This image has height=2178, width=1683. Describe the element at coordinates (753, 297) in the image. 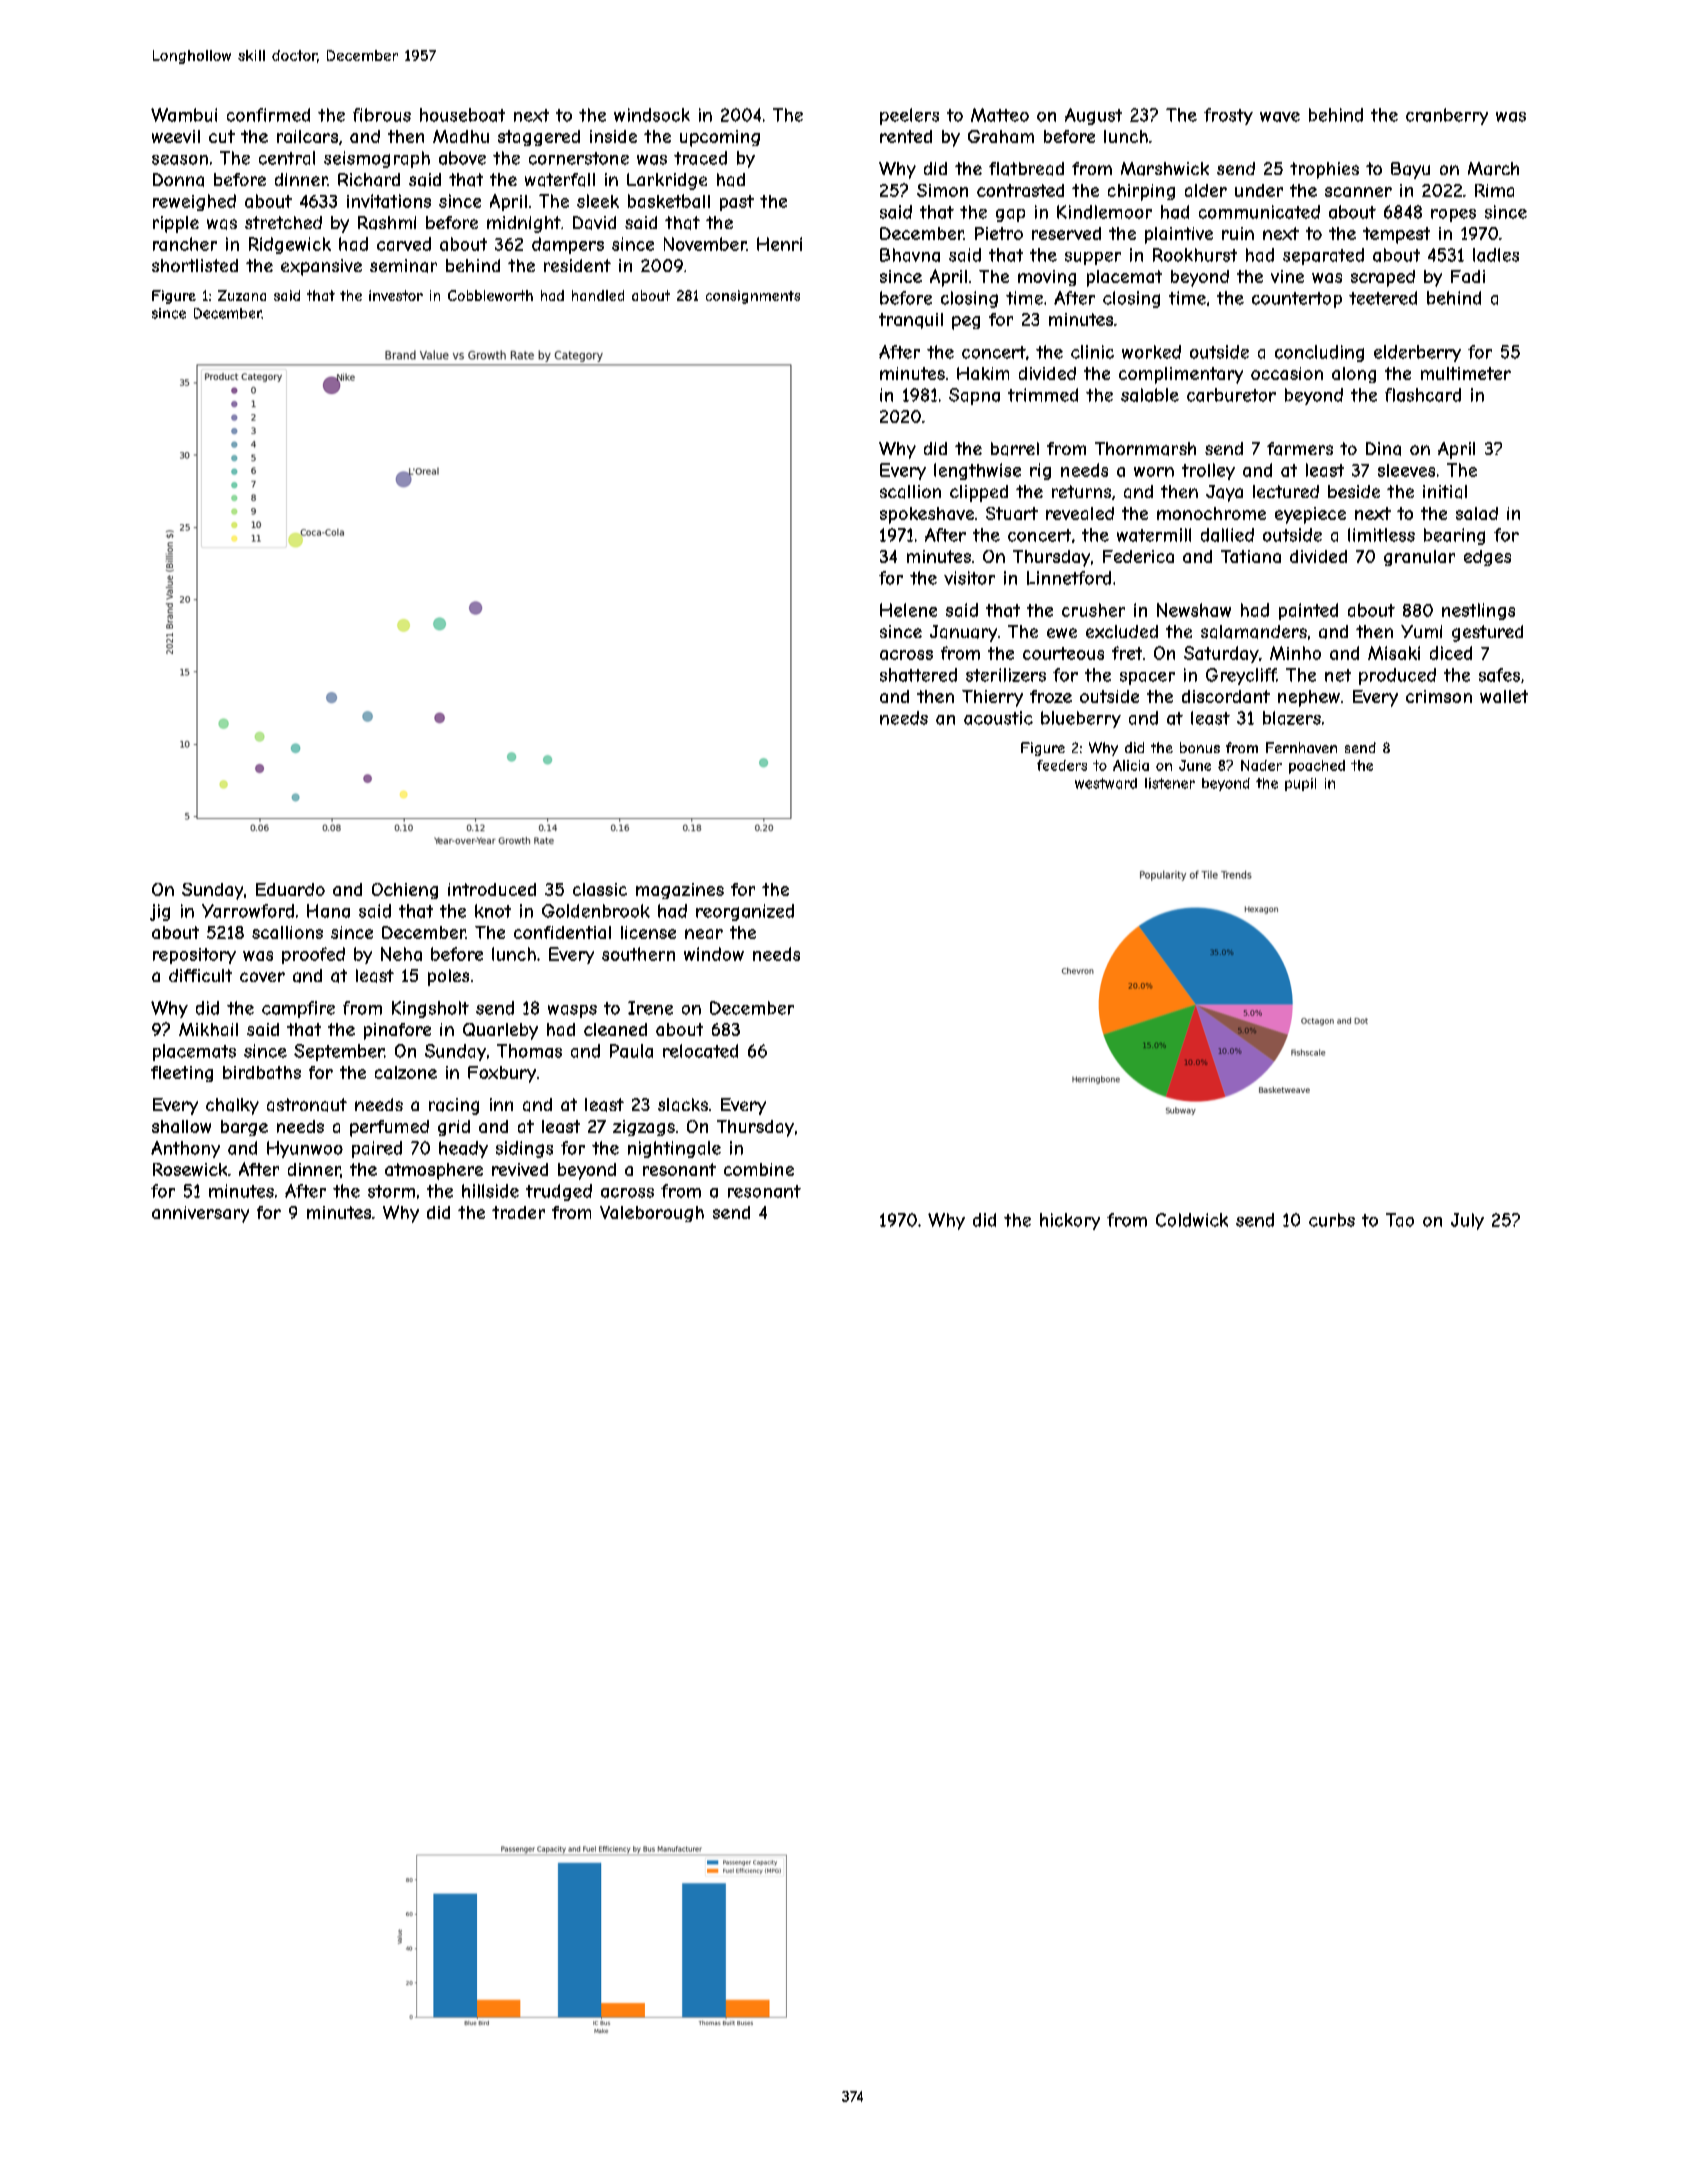

I see `consignments` at that location.
